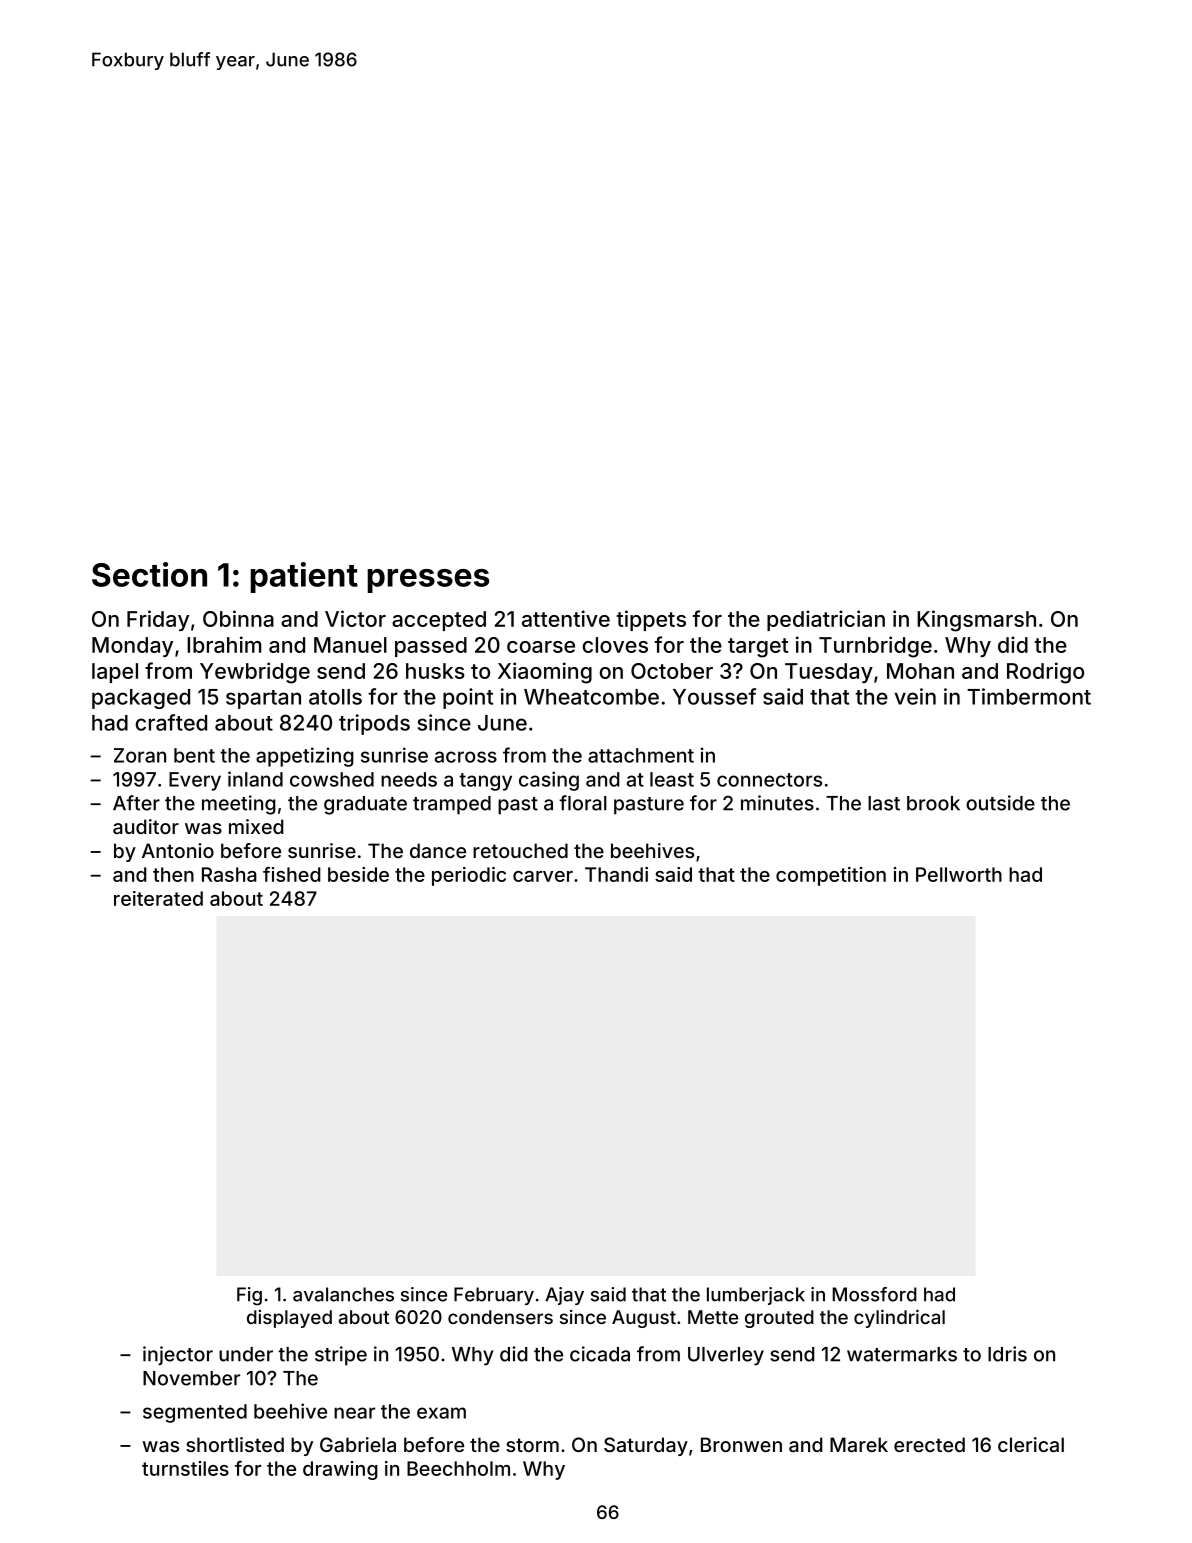 This screenshot has height=1543, width=1192. What do you see at coordinates (249, 1296) in the screenshot?
I see `Fig` at bounding box center [249, 1296].
